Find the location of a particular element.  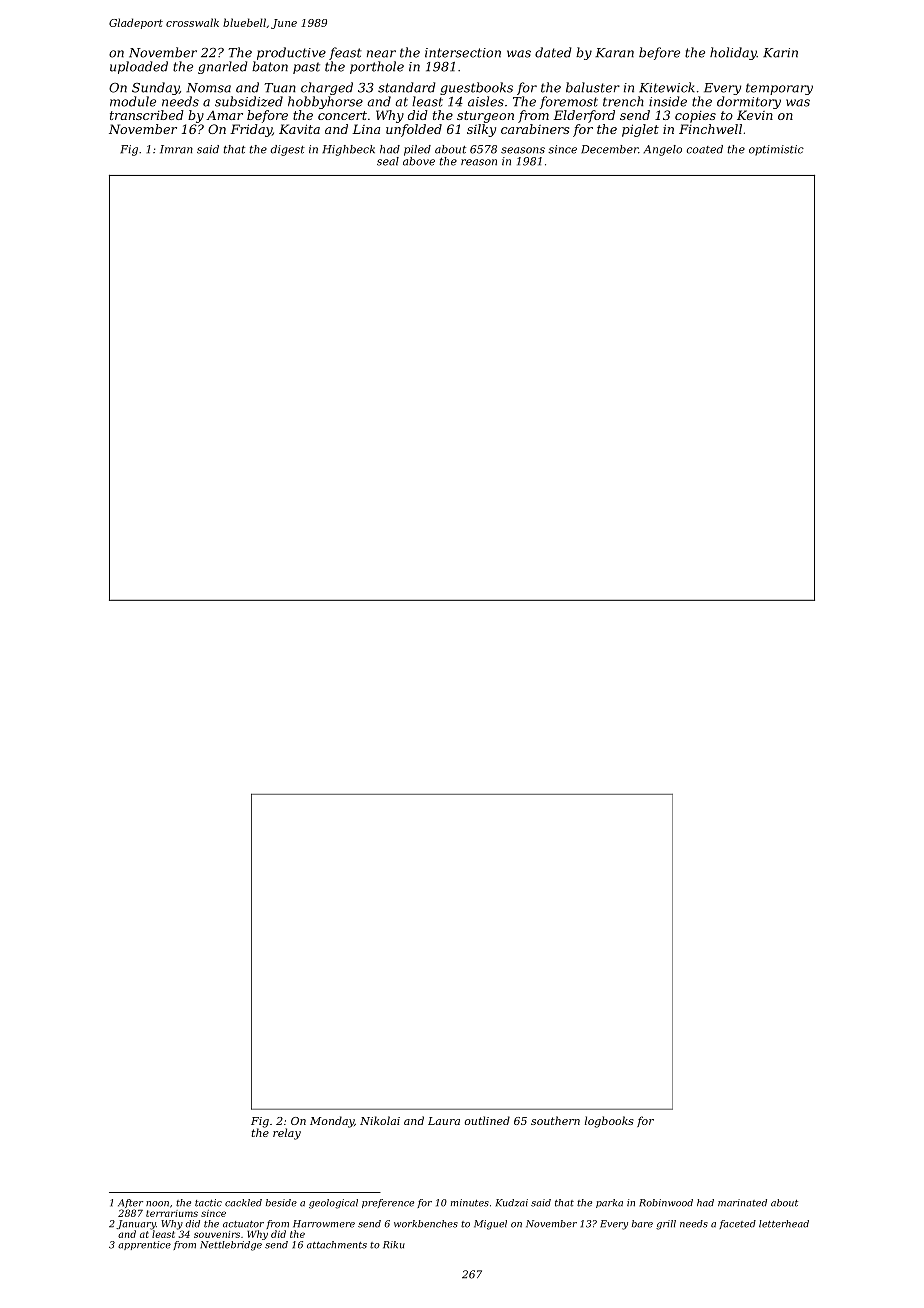

seal is located at coordinates (388, 161).
